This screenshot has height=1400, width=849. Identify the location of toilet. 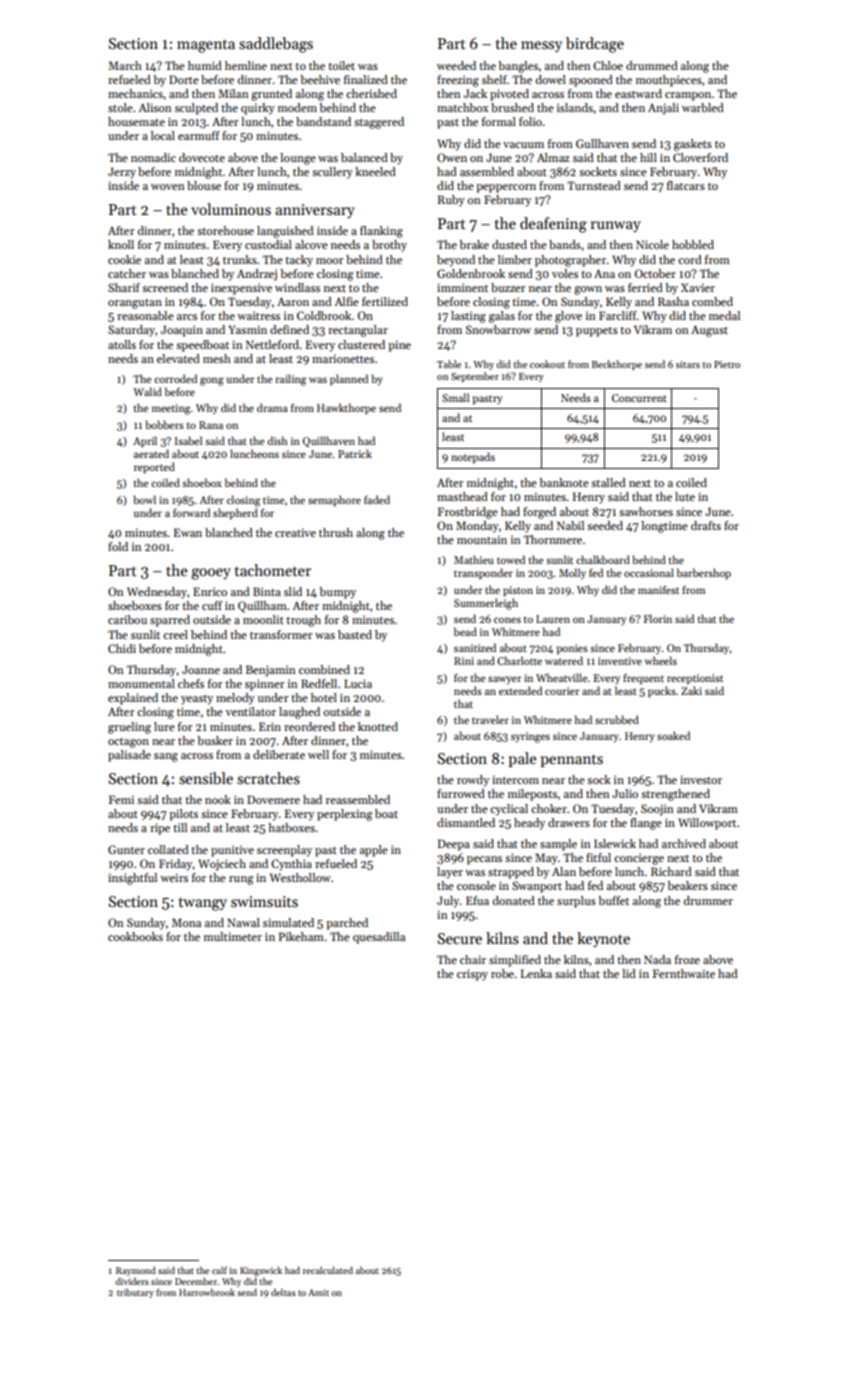
(341, 65).
